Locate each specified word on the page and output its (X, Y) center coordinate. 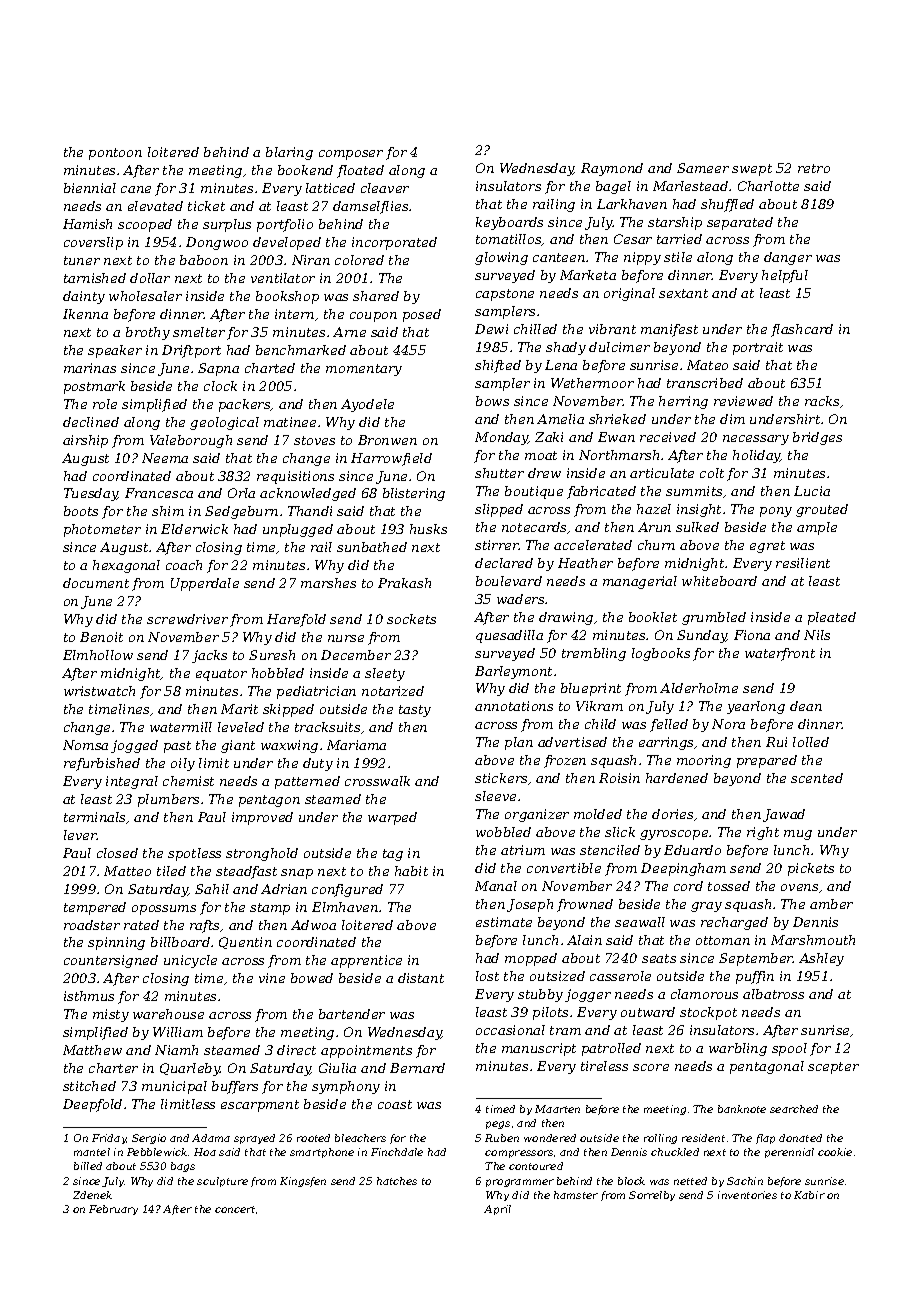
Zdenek (92, 1195)
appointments (366, 1051)
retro (814, 168)
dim (732, 419)
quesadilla (509, 636)
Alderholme (699, 688)
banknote (742, 1109)
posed (422, 315)
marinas (90, 368)
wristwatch (99, 691)
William (178, 1032)
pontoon (115, 154)
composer (351, 155)
